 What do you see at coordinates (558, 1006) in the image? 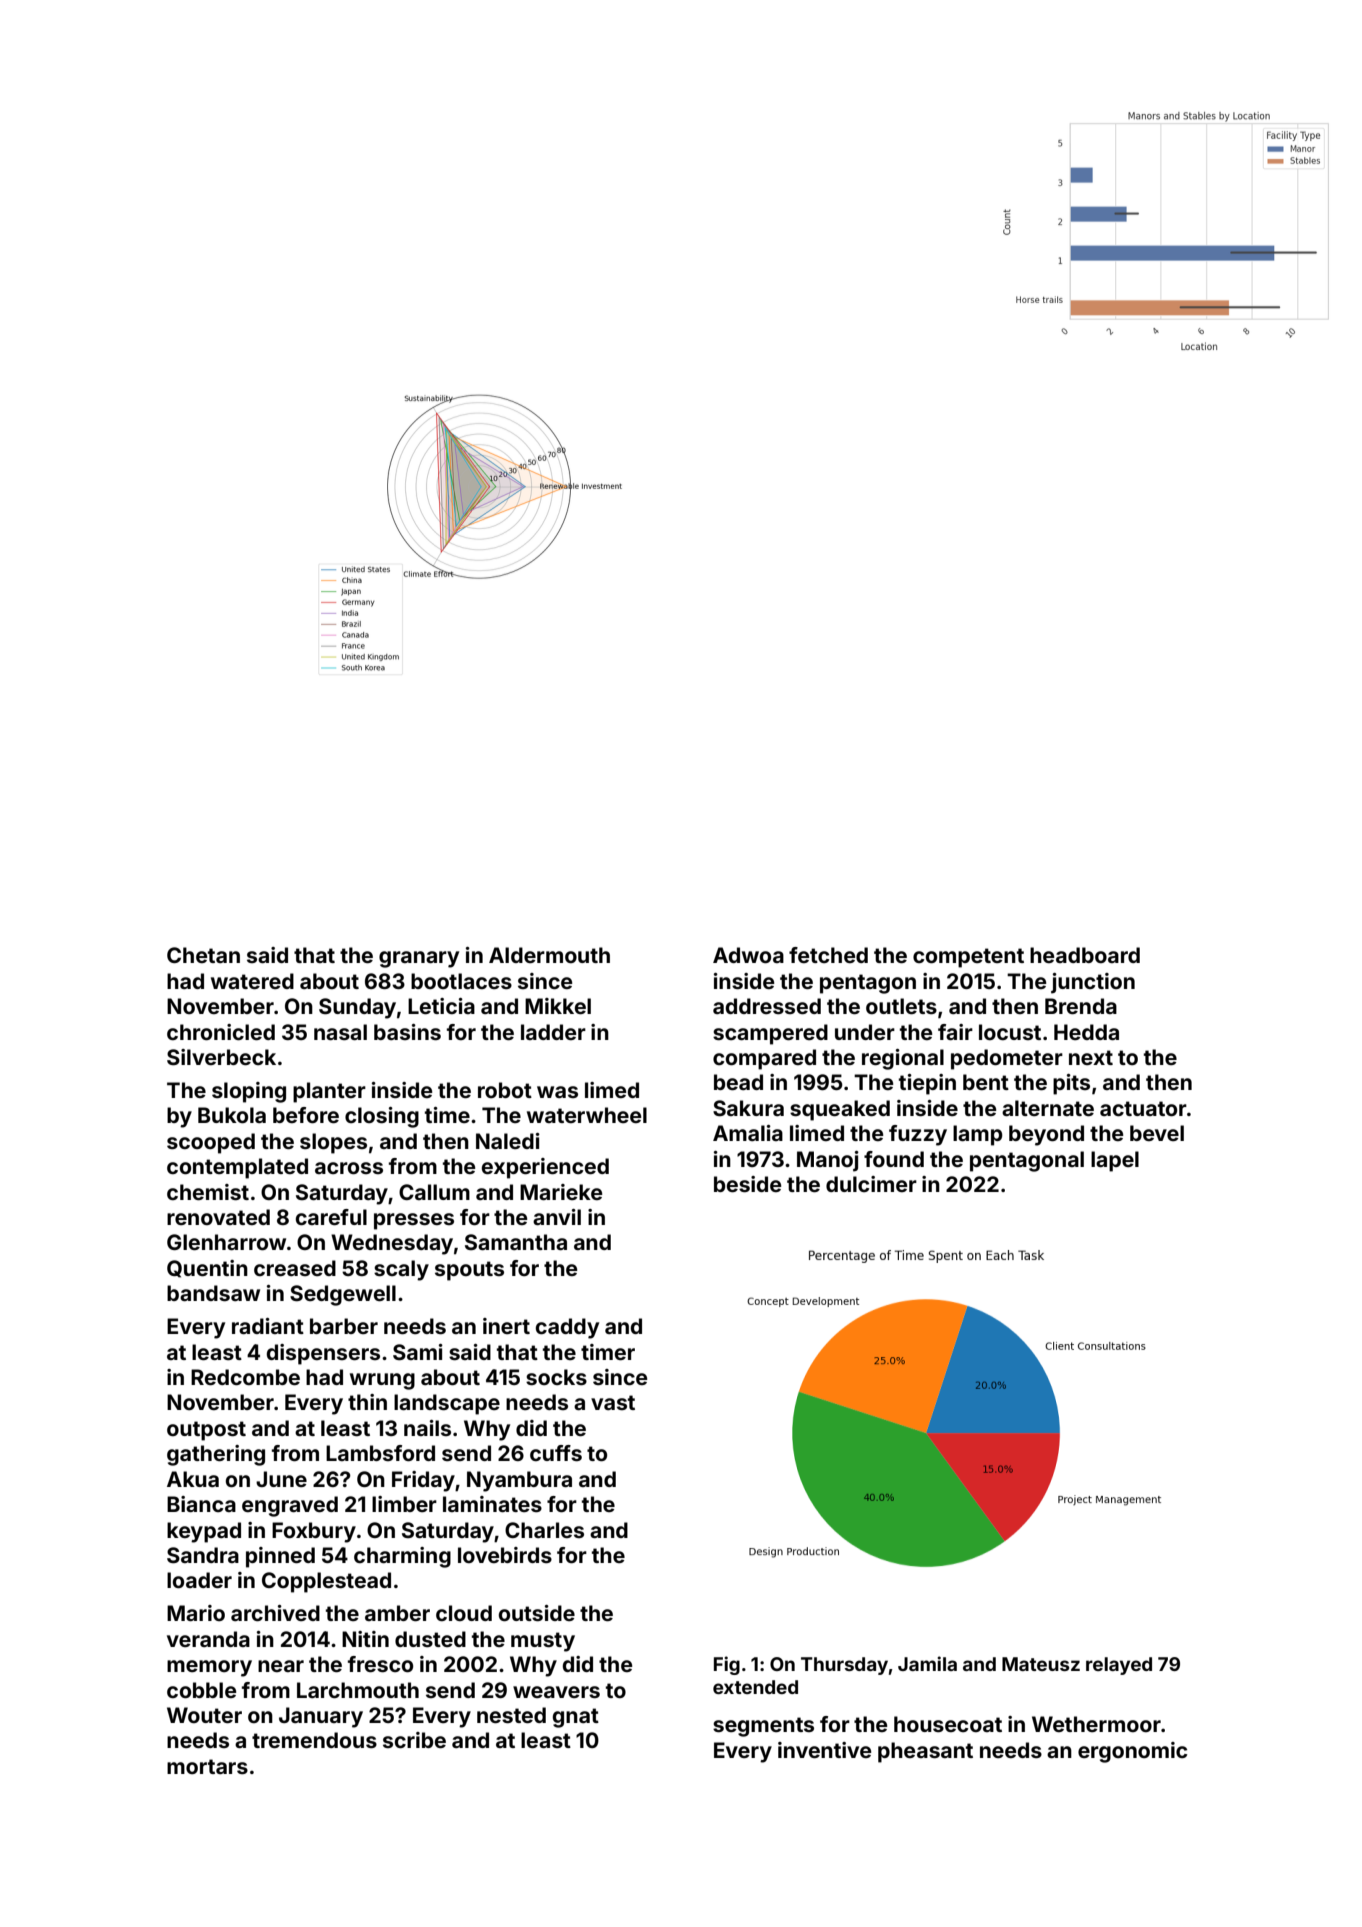
I see `Mikkel` at bounding box center [558, 1006].
